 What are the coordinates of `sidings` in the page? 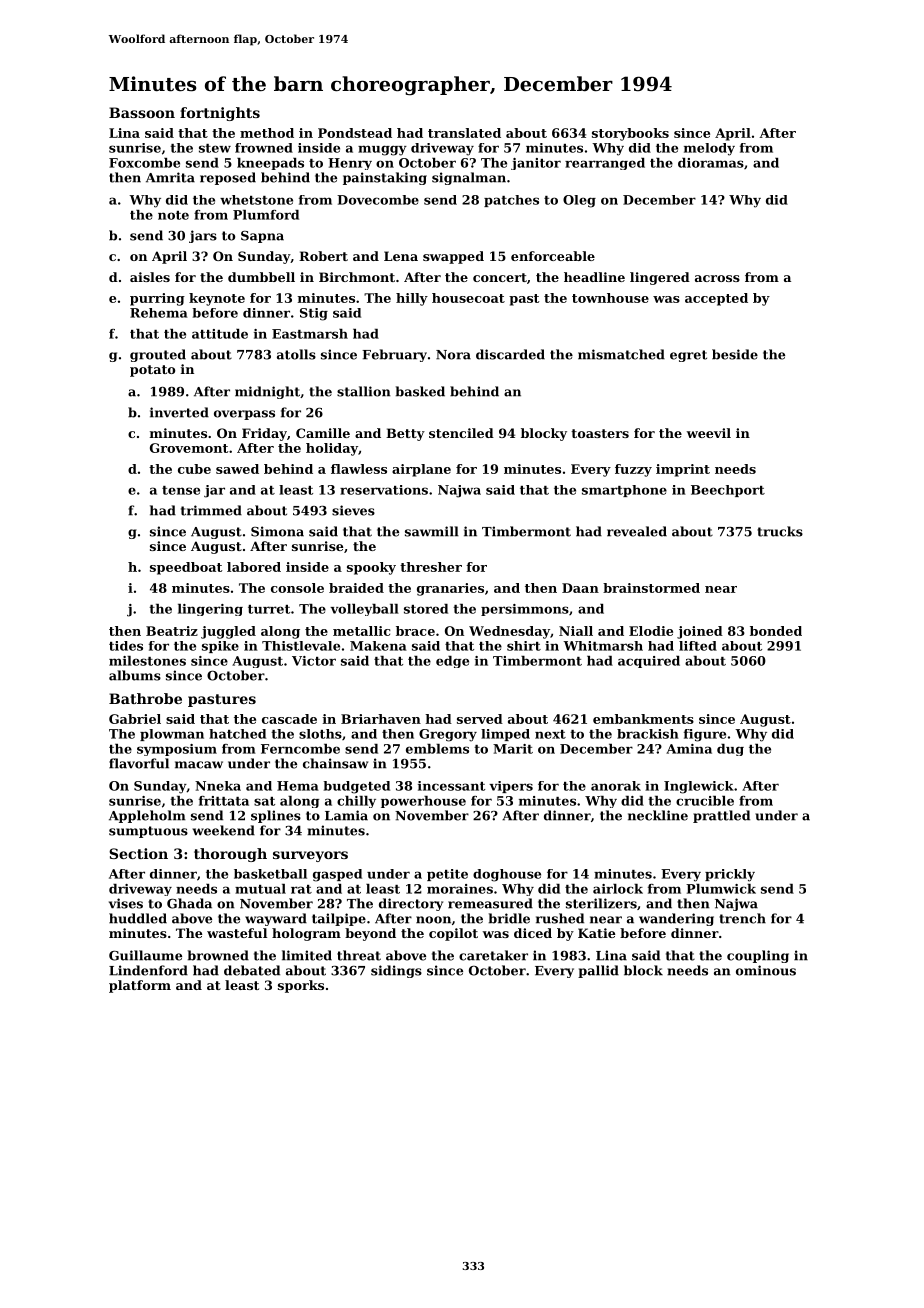 It's located at (396, 971).
